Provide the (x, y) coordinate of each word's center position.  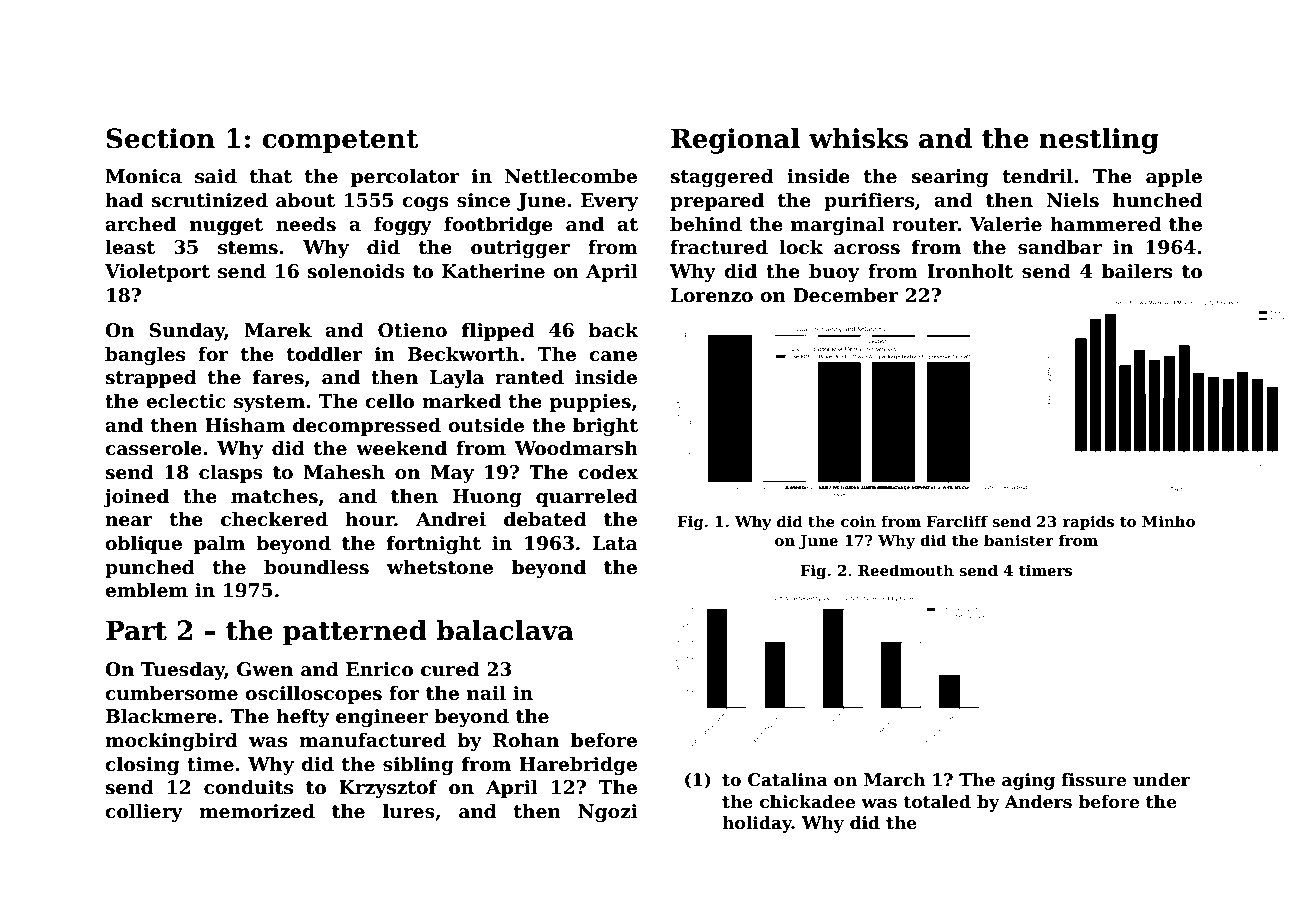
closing (142, 765)
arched (140, 224)
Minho (1168, 521)
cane (613, 356)
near (129, 521)
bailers (1137, 271)
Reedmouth (906, 570)
